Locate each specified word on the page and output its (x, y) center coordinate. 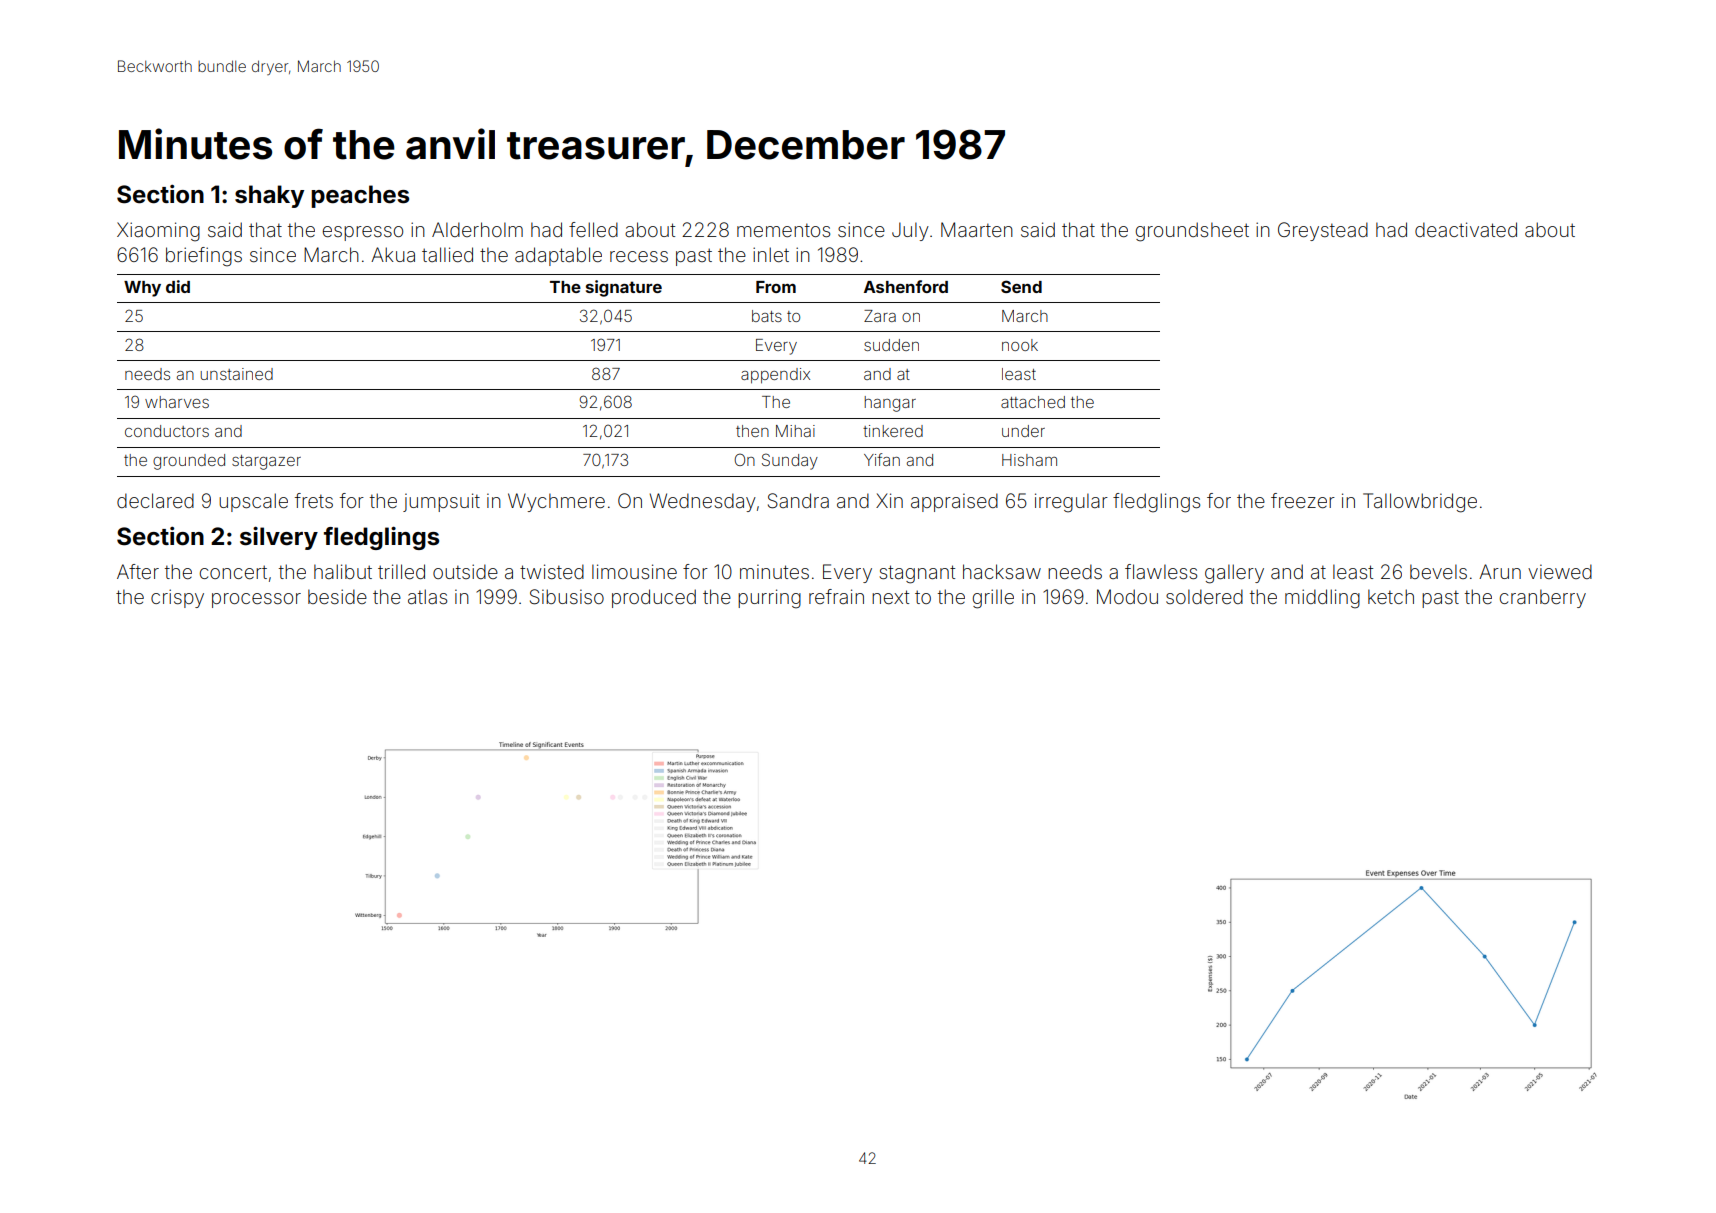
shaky (269, 196)
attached (1033, 402)
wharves (177, 402)
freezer (1303, 500)
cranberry (1543, 598)
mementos (783, 230)
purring (769, 599)
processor (256, 600)
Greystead (1323, 231)
